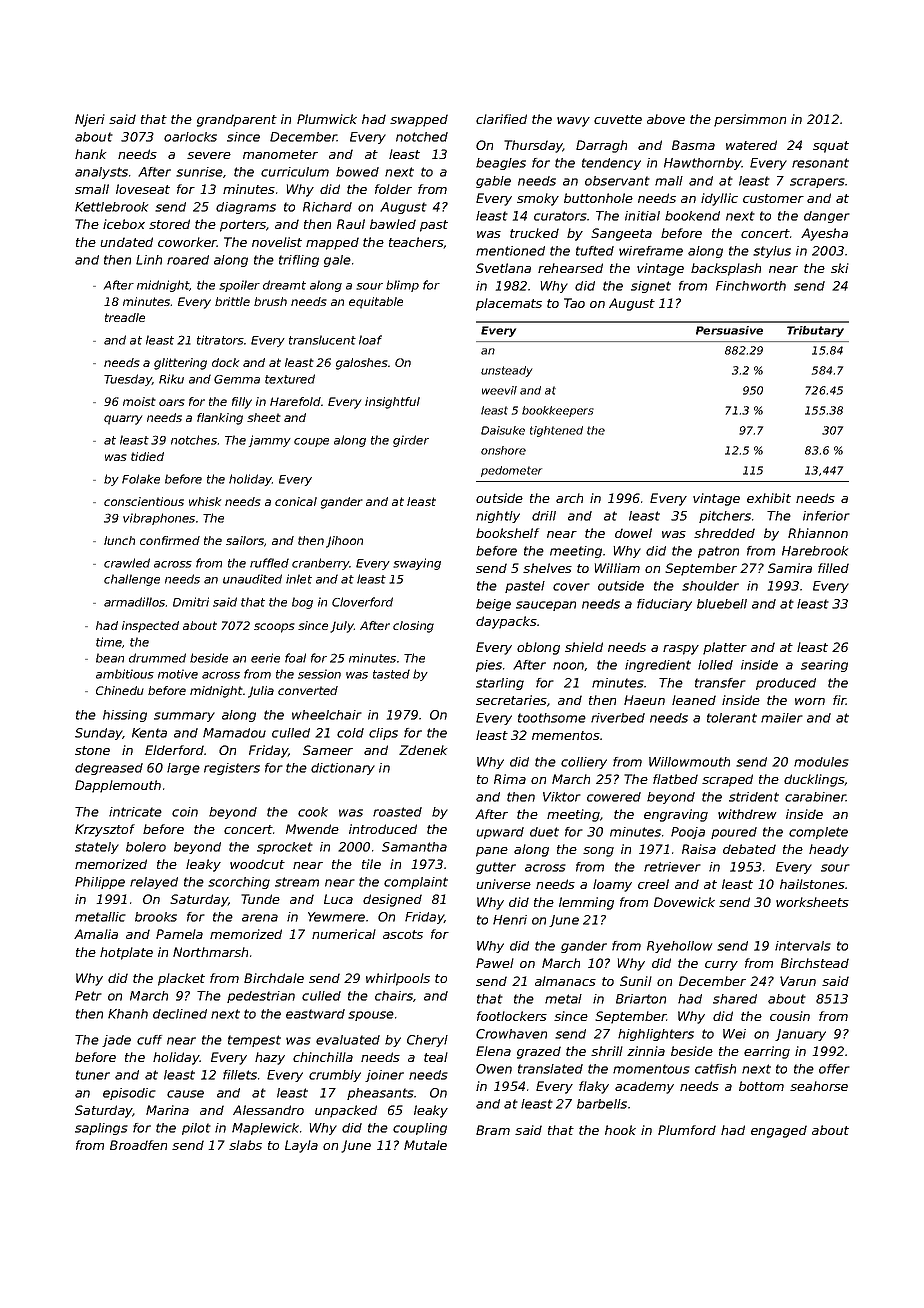 The width and height of the screenshot is (924, 1308). What do you see at coordinates (425, 1145) in the screenshot?
I see `Mutale` at bounding box center [425, 1145].
